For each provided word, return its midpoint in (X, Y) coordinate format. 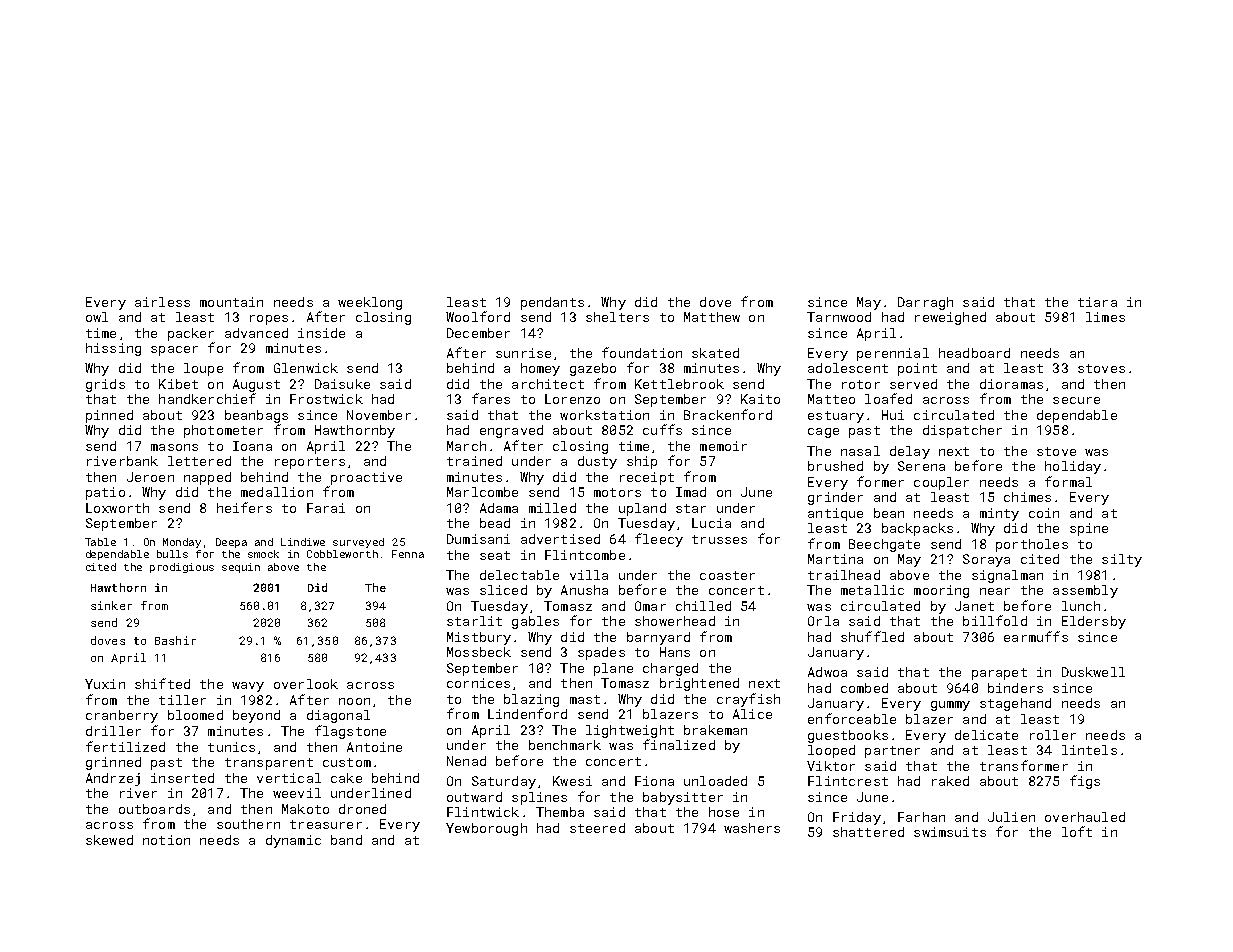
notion (166, 840)
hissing (113, 349)
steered (597, 828)
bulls (172, 554)
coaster (727, 575)
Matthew (712, 317)
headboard (974, 353)
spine (1089, 529)
